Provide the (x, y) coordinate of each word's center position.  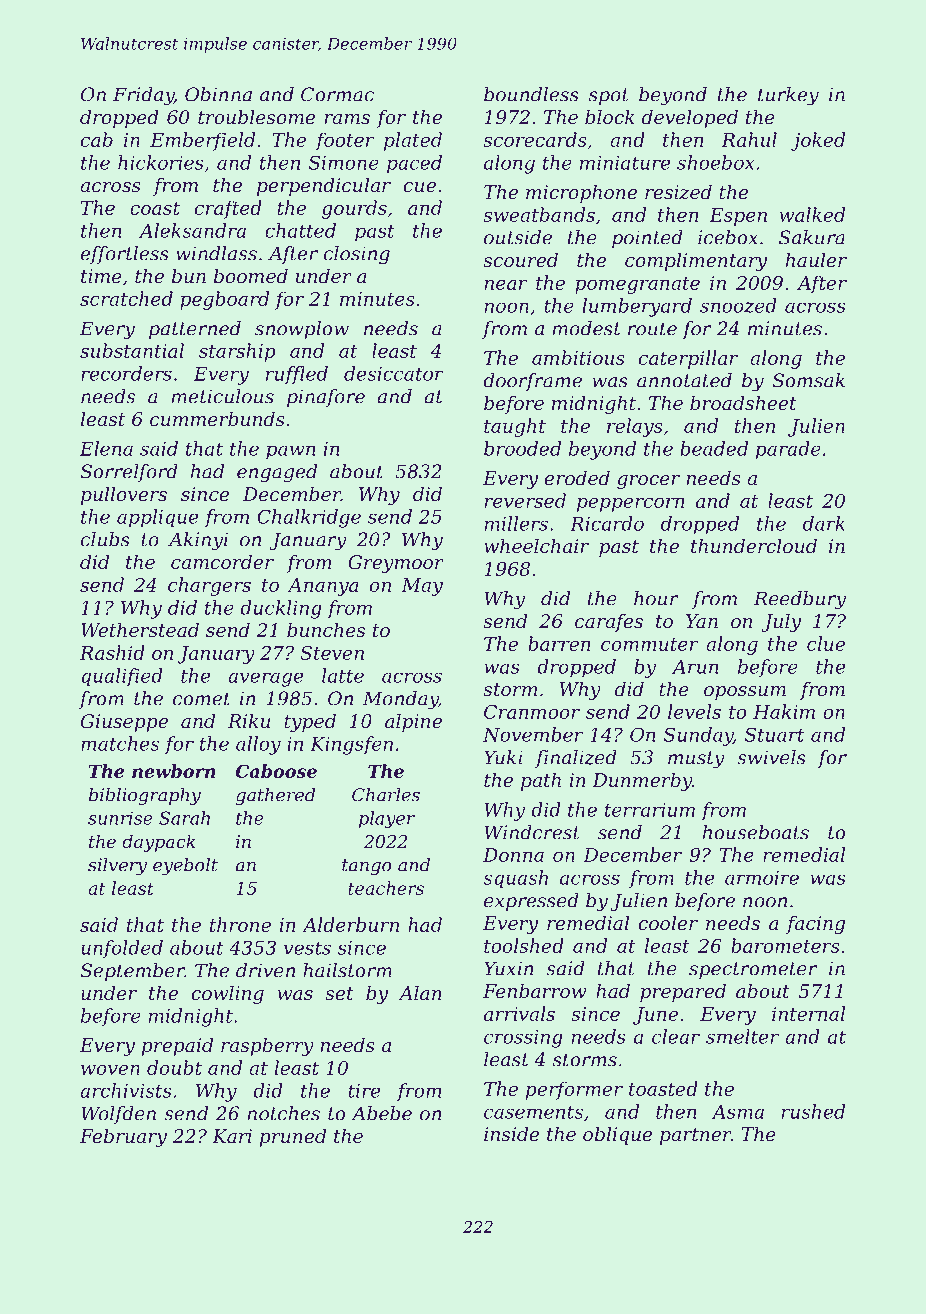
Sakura (812, 237)
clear (676, 1036)
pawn (290, 452)
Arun (695, 667)
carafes (609, 623)
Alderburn (350, 924)
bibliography (145, 796)
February (123, 1137)
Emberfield (202, 141)
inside (511, 1133)
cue (420, 187)
